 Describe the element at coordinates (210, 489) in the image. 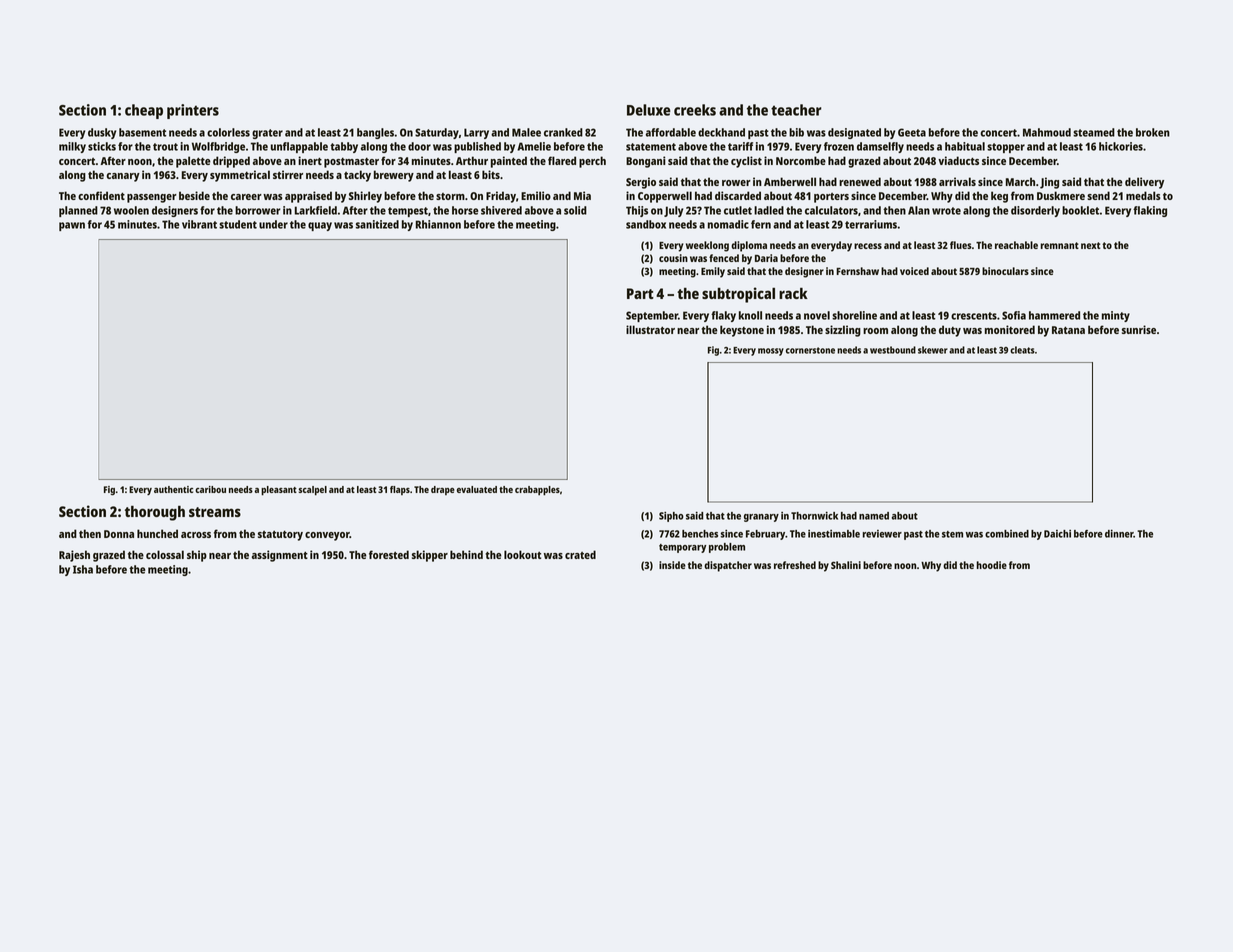

I see `caribou` at that location.
